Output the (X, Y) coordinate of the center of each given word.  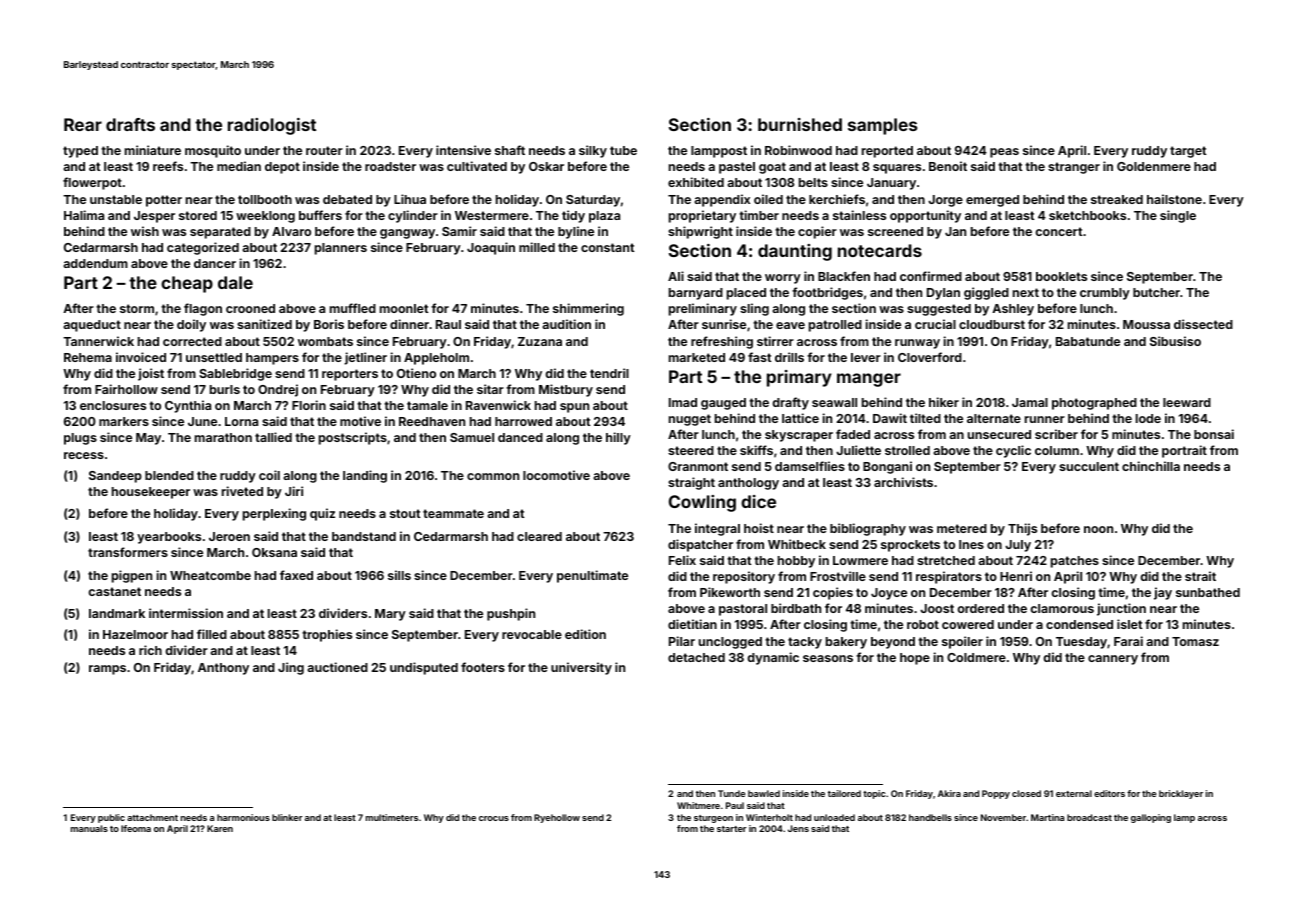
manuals (89, 828)
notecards (880, 250)
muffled (353, 308)
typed (80, 152)
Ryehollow (557, 818)
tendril (609, 373)
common (493, 476)
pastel (737, 168)
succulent (1089, 466)
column (1057, 450)
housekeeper (151, 493)
